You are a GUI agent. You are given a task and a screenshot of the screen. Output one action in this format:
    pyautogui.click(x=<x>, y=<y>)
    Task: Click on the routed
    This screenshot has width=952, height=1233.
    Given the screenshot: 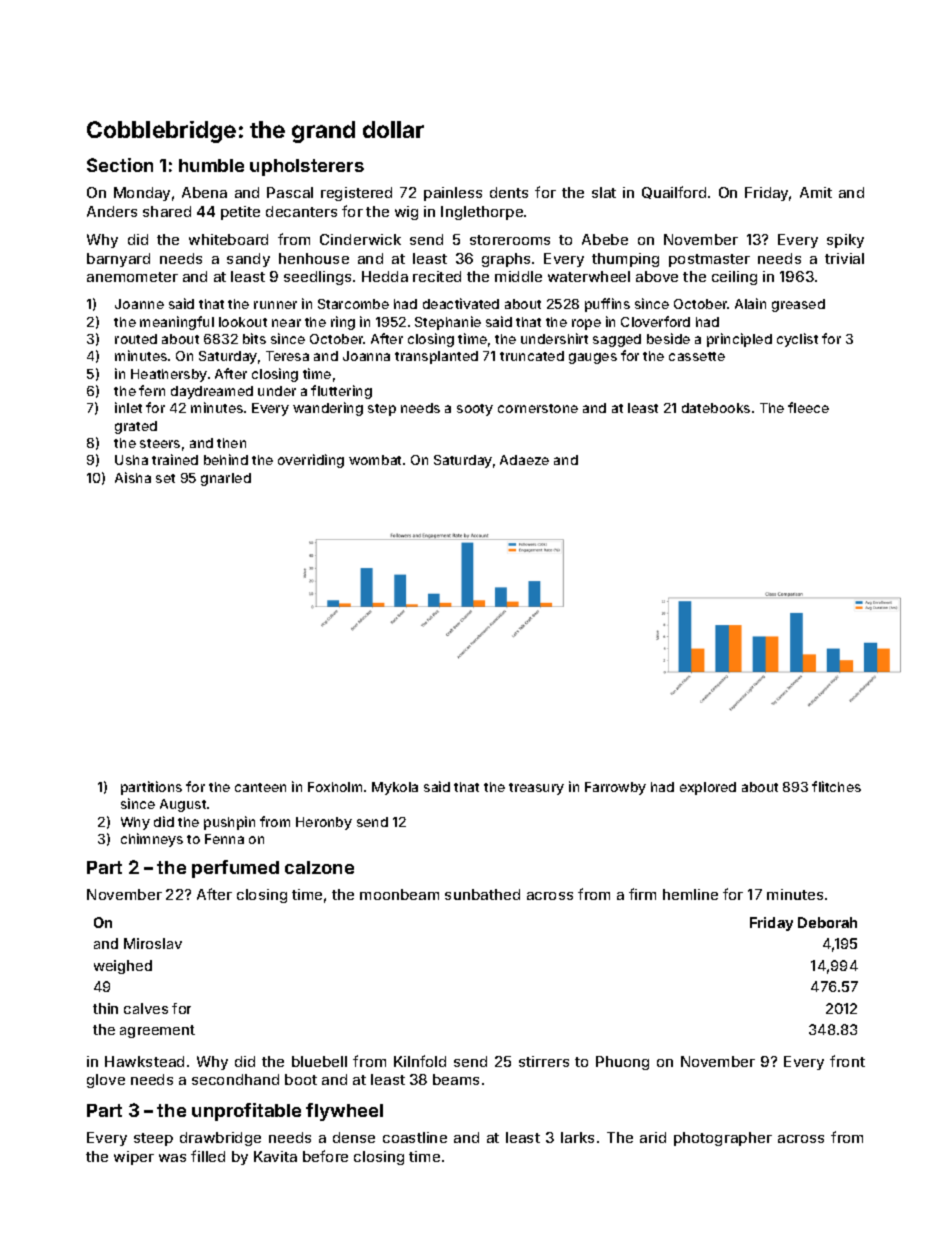 What is the action you would take?
    pyautogui.click(x=136, y=339)
